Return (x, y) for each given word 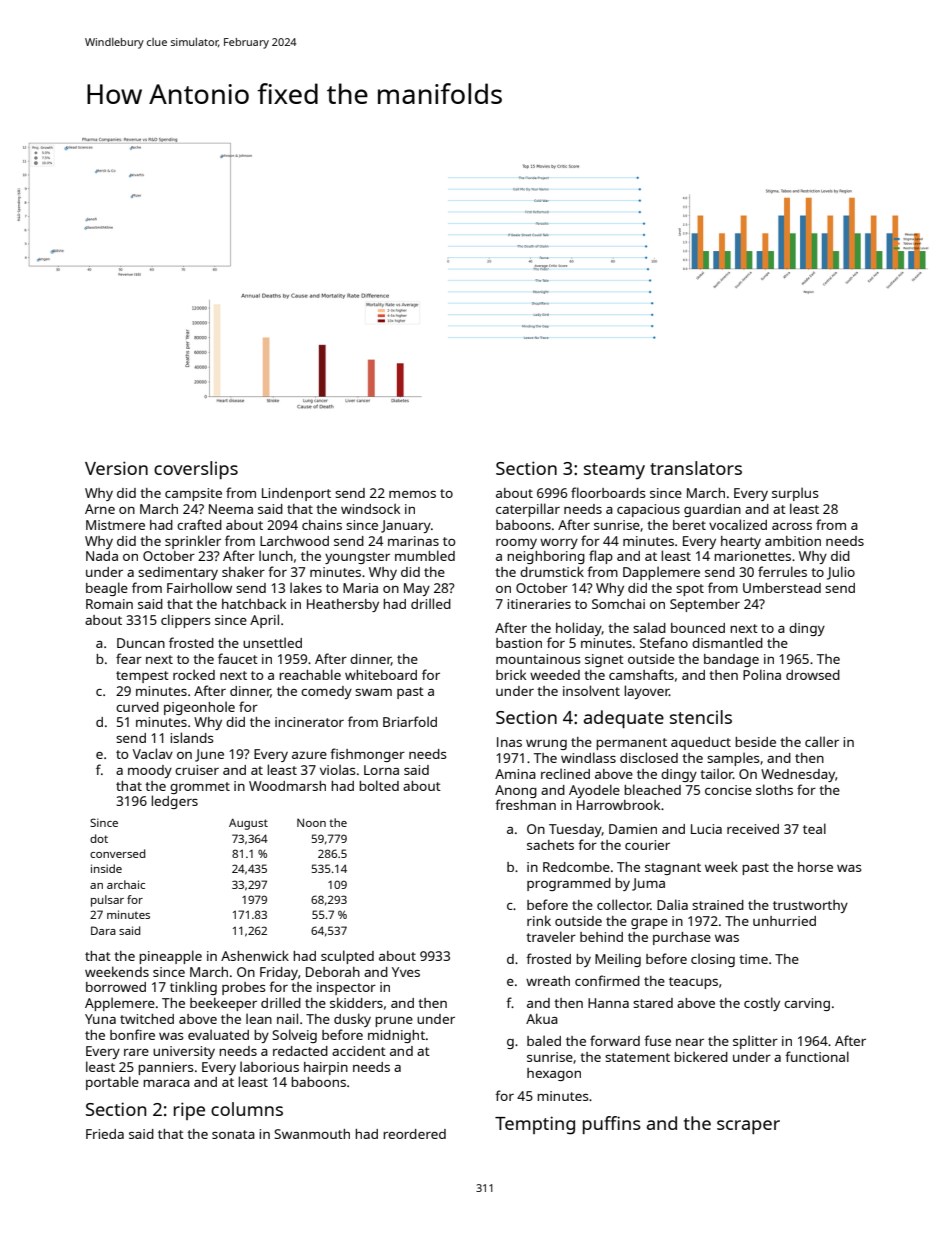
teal (814, 828)
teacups (693, 983)
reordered (414, 1134)
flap (601, 557)
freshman (525, 804)
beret (689, 525)
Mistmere (115, 525)
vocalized (738, 524)
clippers (185, 621)
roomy (516, 544)
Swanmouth (312, 1134)
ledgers (174, 802)
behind (601, 937)
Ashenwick (255, 955)
